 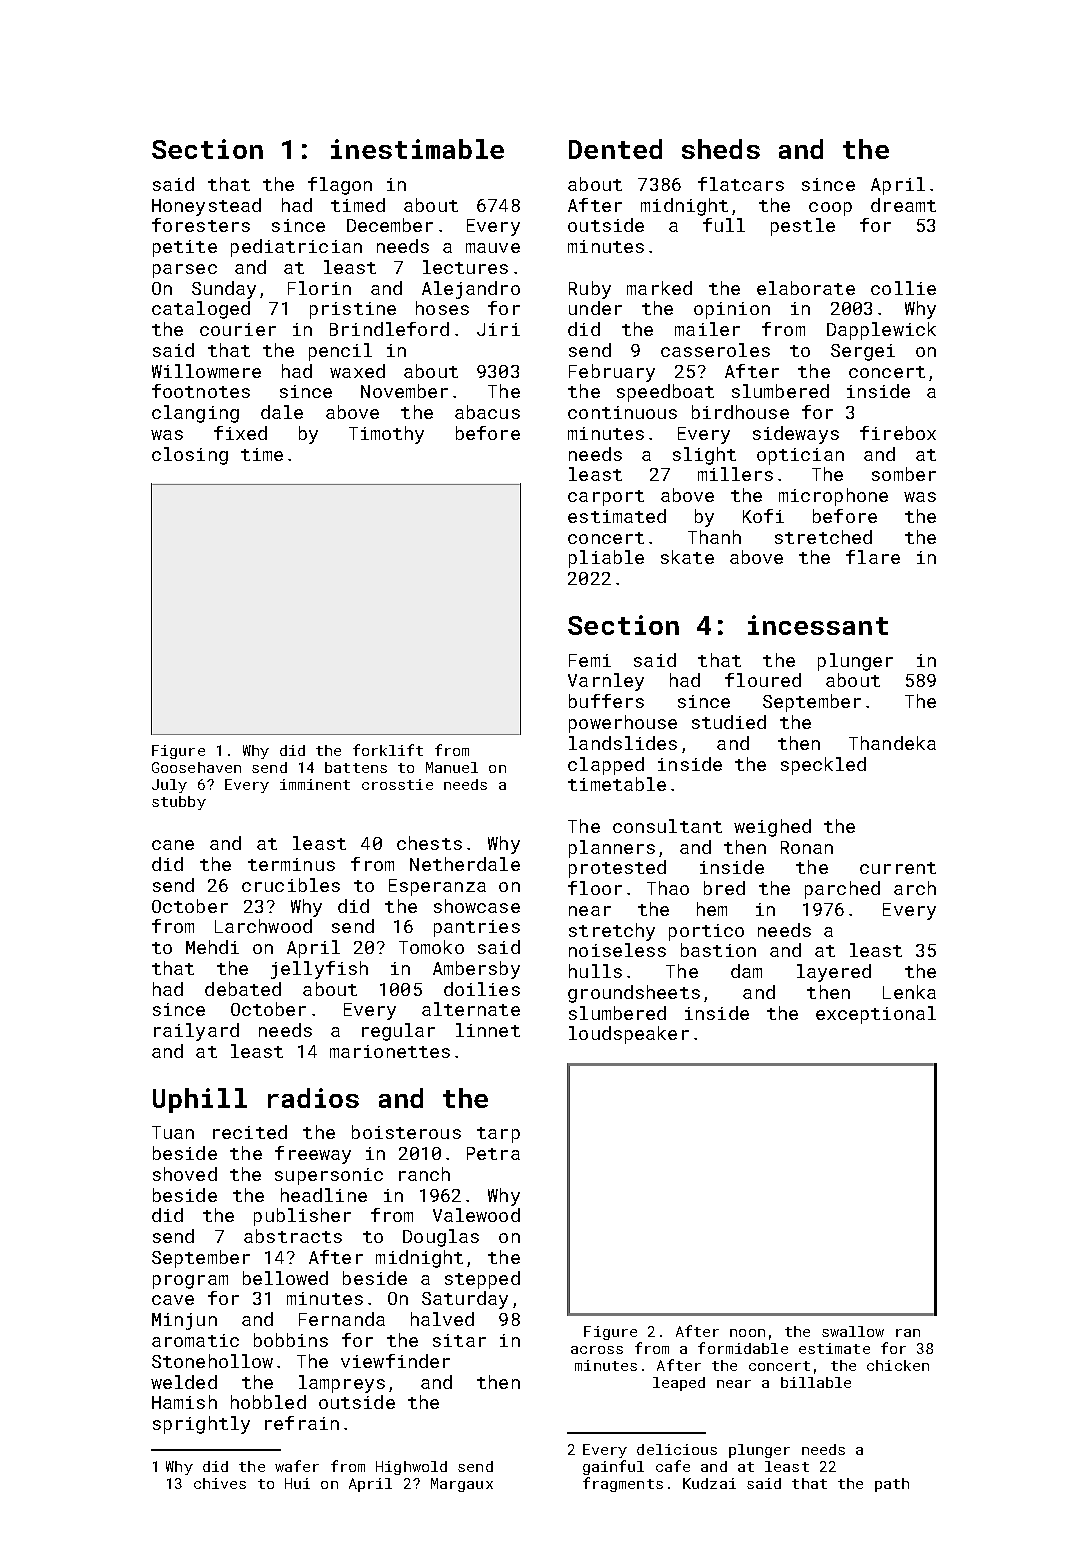 What do you see at coordinates (818, 625) in the page?
I see `incessant` at bounding box center [818, 625].
